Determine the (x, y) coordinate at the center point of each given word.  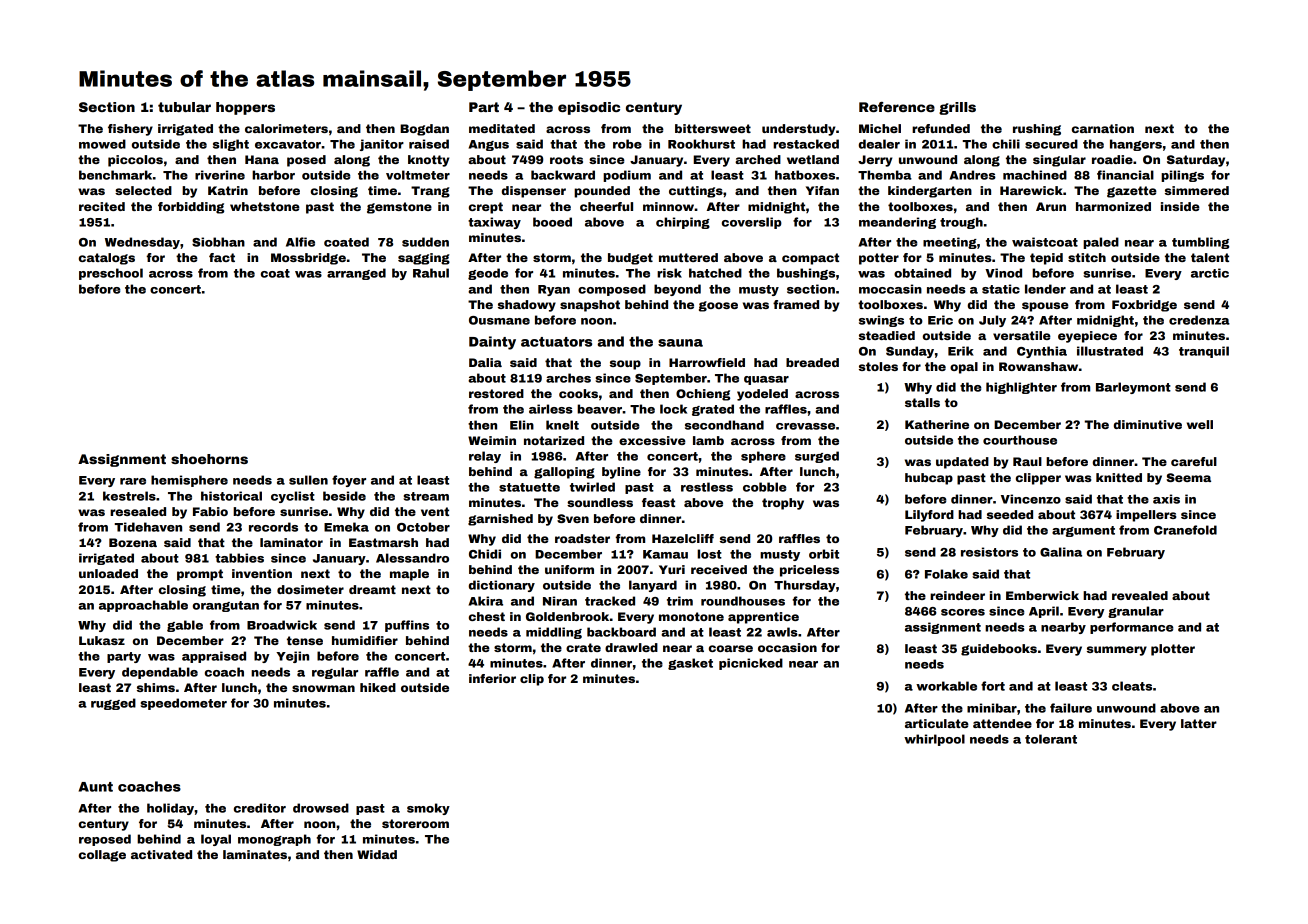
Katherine (937, 424)
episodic (589, 108)
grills (957, 108)
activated (161, 854)
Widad (377, 854)
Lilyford (929, 516)
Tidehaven (148, 527)
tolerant (1051, 739)
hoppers (245, 108)
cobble (764, 487)
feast (658, 502)
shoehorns (209, 459)
